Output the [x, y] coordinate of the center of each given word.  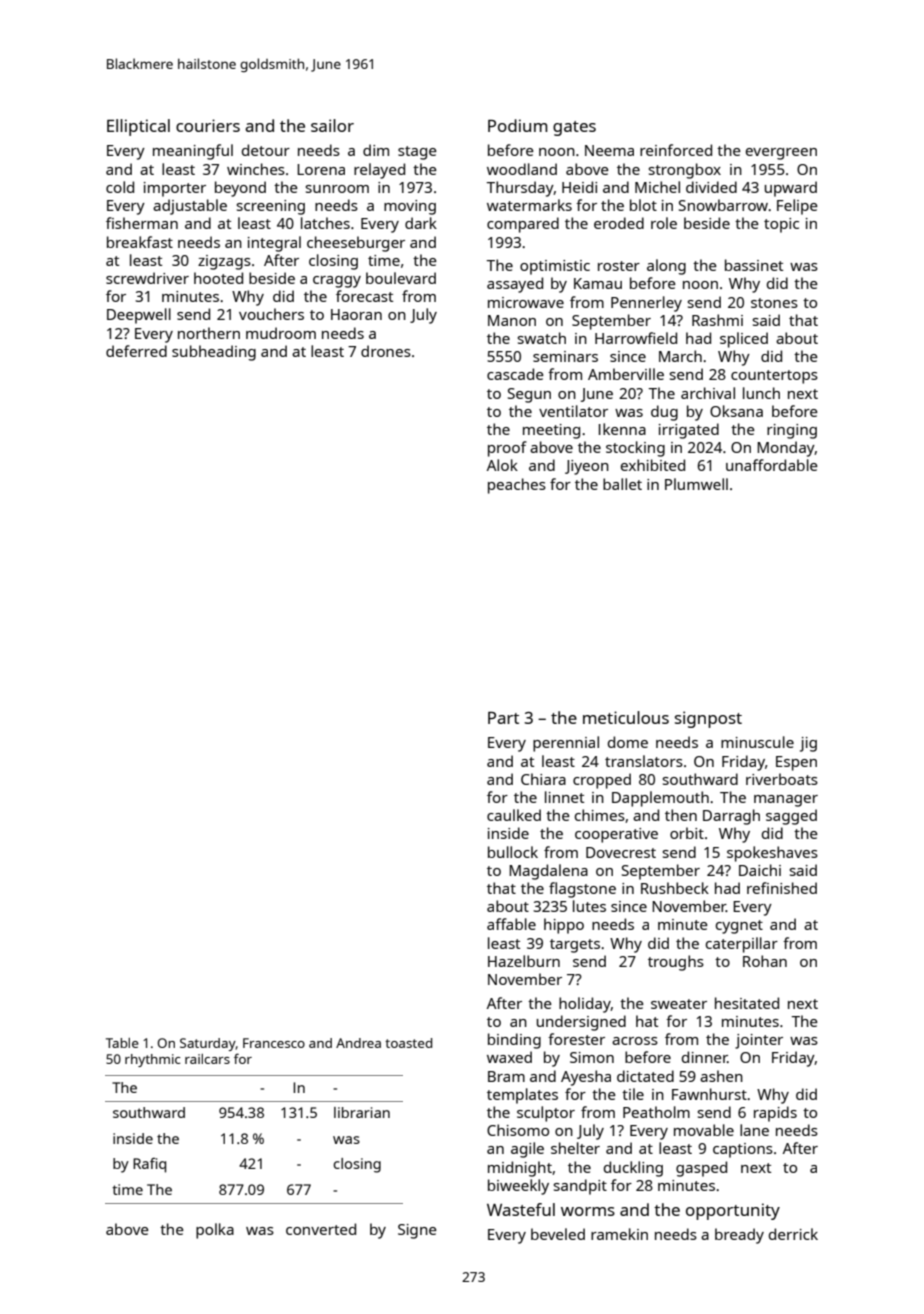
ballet [622, 484]
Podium [518, 125]
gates [574, 128]
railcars [207, 1059]
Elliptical [138, 127]
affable [511, 924]
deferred [136, 351]
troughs [676, 963]
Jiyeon [587, 467]
